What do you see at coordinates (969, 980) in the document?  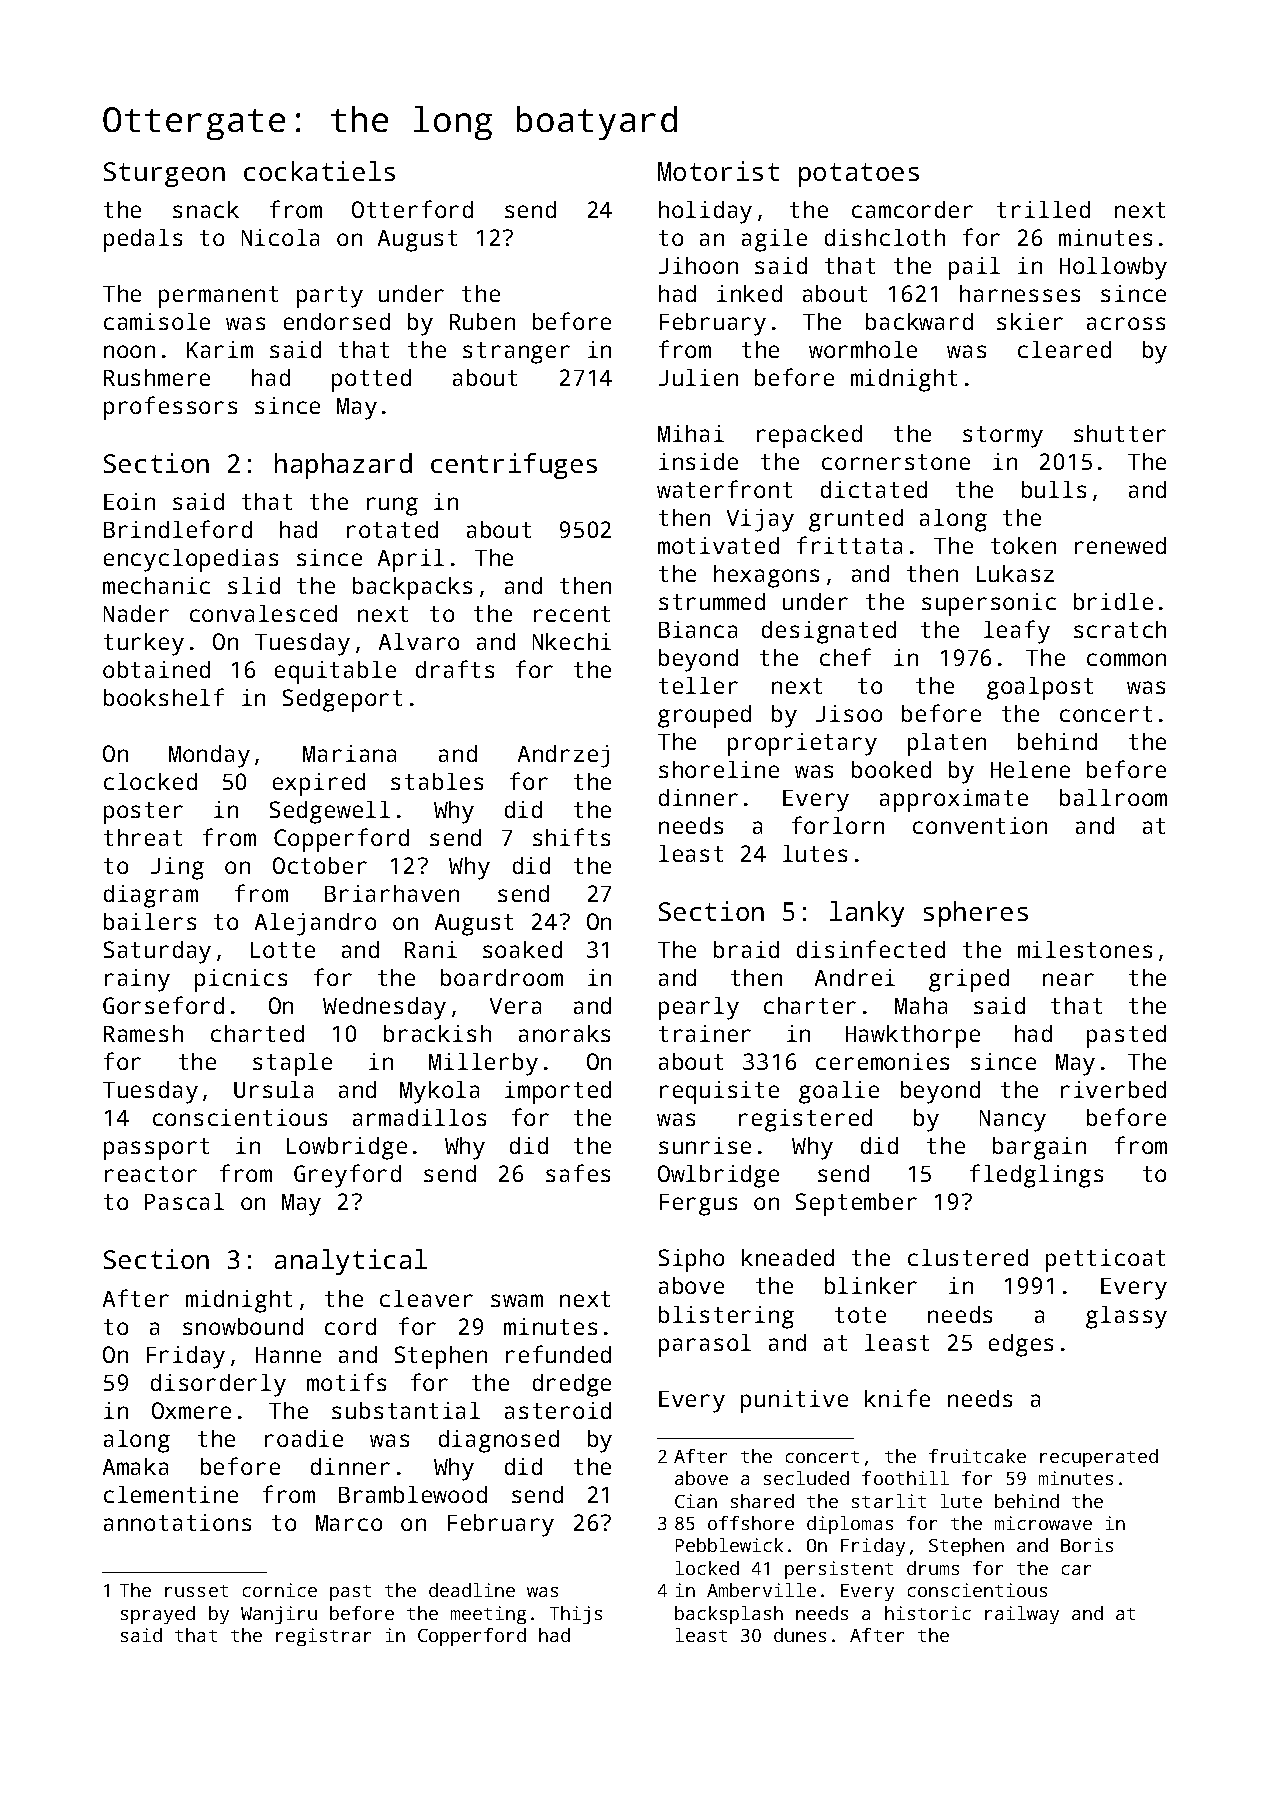 I see `griped` at bounding box center [969, 980].
